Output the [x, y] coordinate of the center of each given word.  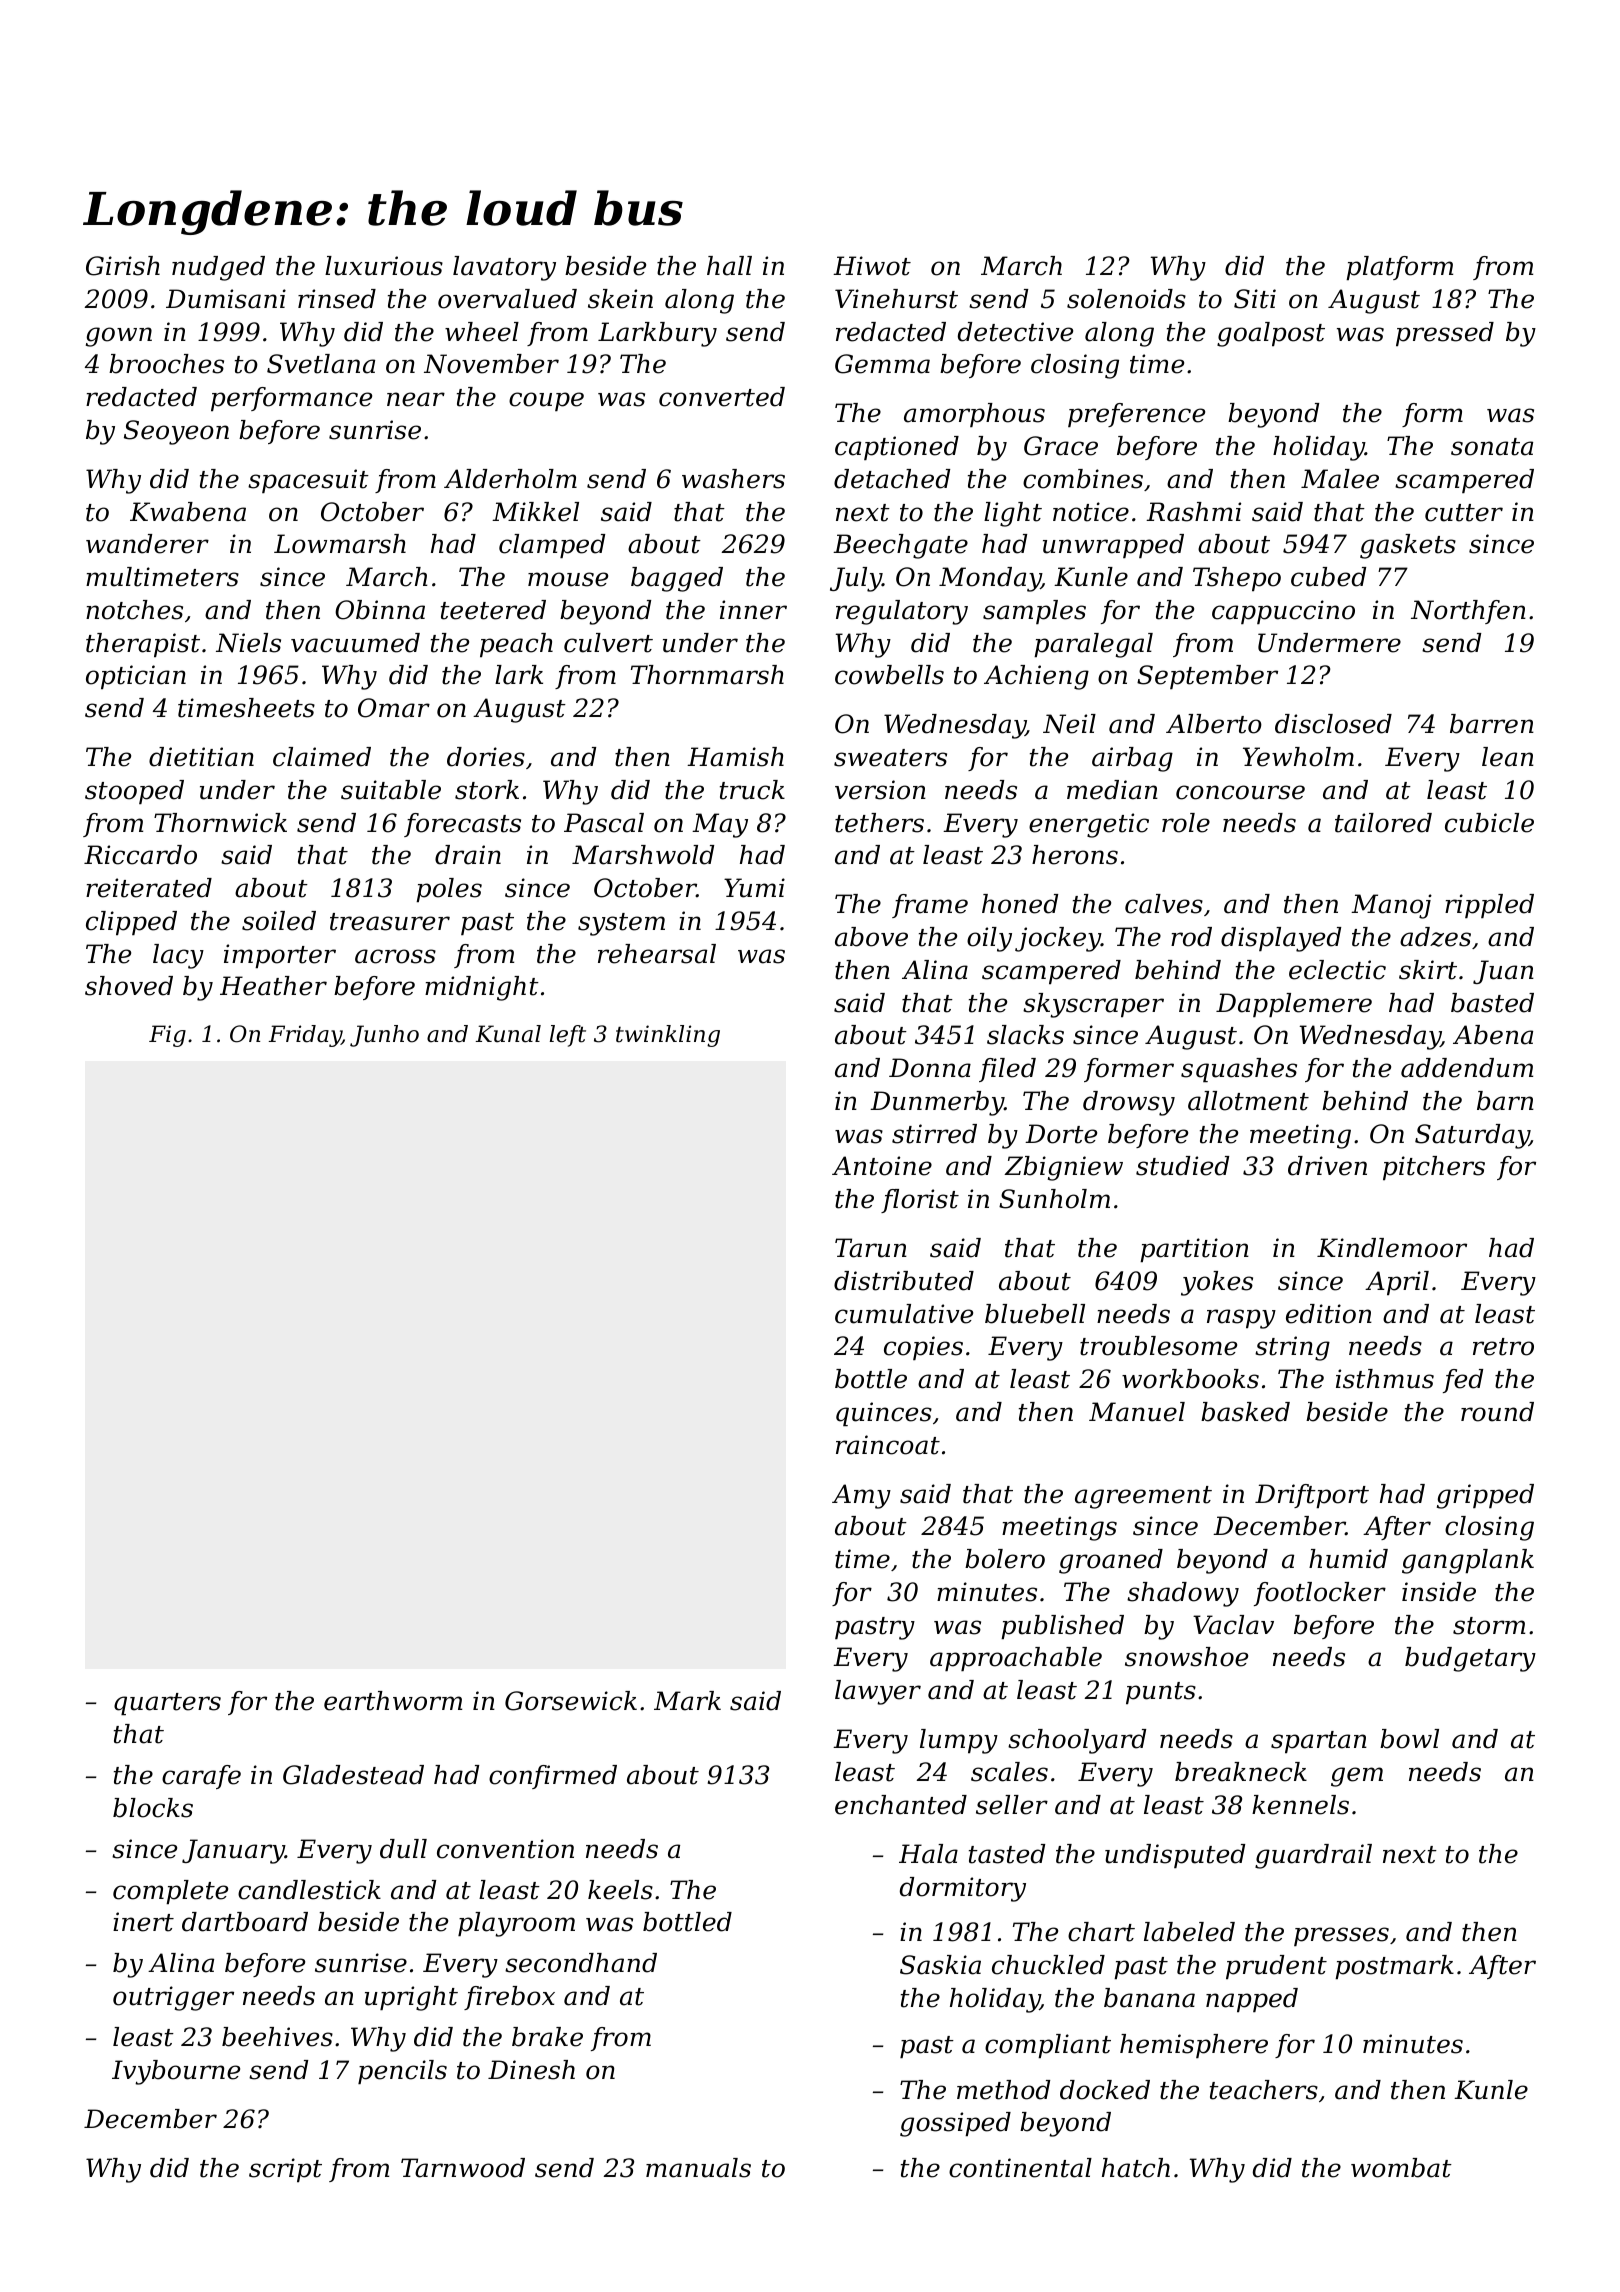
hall [729, 266]
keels [620, 1890]
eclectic [1337, 970]
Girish [123, 266]
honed [1020, 904]
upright [411, 1998]
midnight [482, 988]
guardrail [1313, 1856]
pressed [1445, 334]
